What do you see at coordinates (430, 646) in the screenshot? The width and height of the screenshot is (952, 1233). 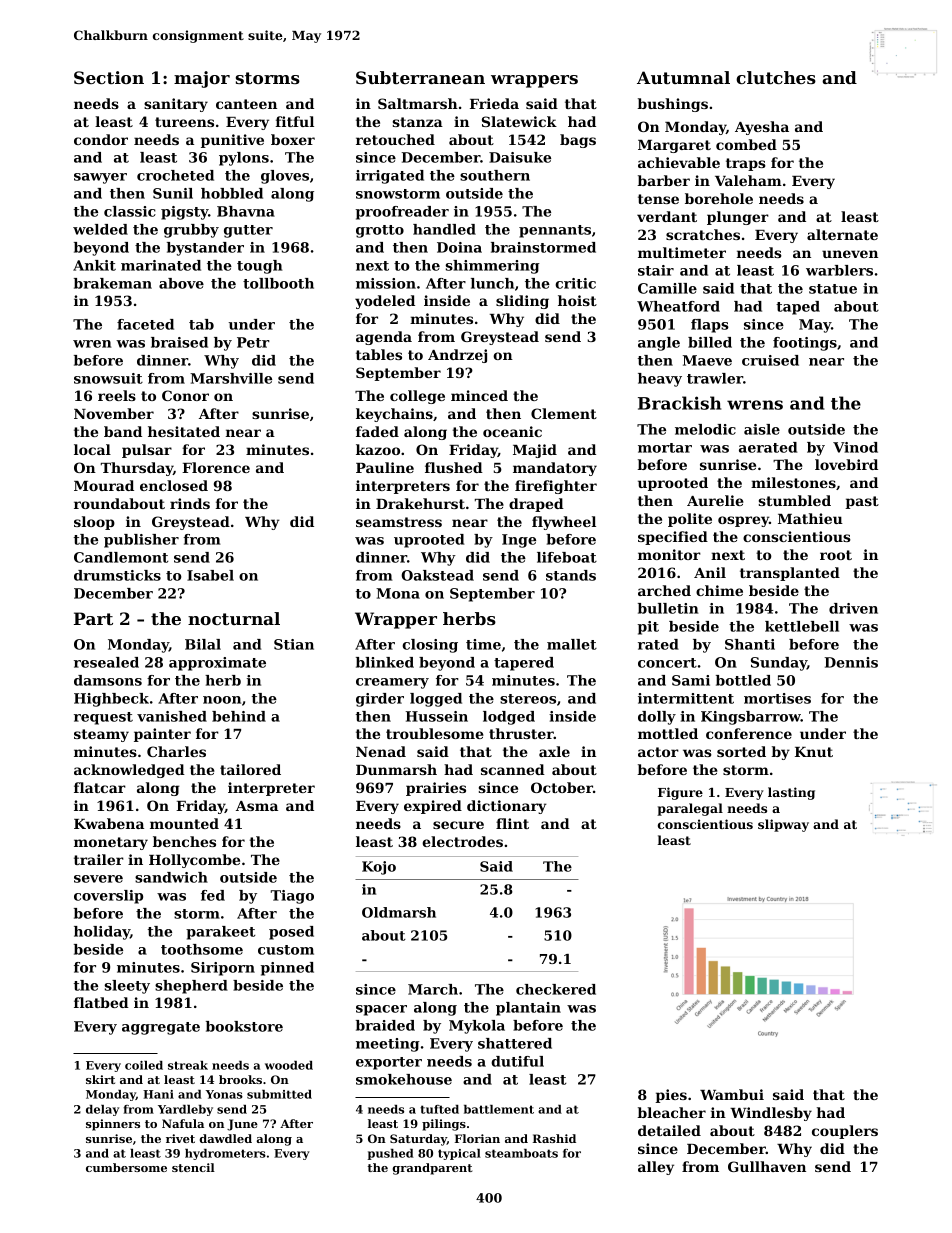 I see `closing` at bounding box center [430, 646].
